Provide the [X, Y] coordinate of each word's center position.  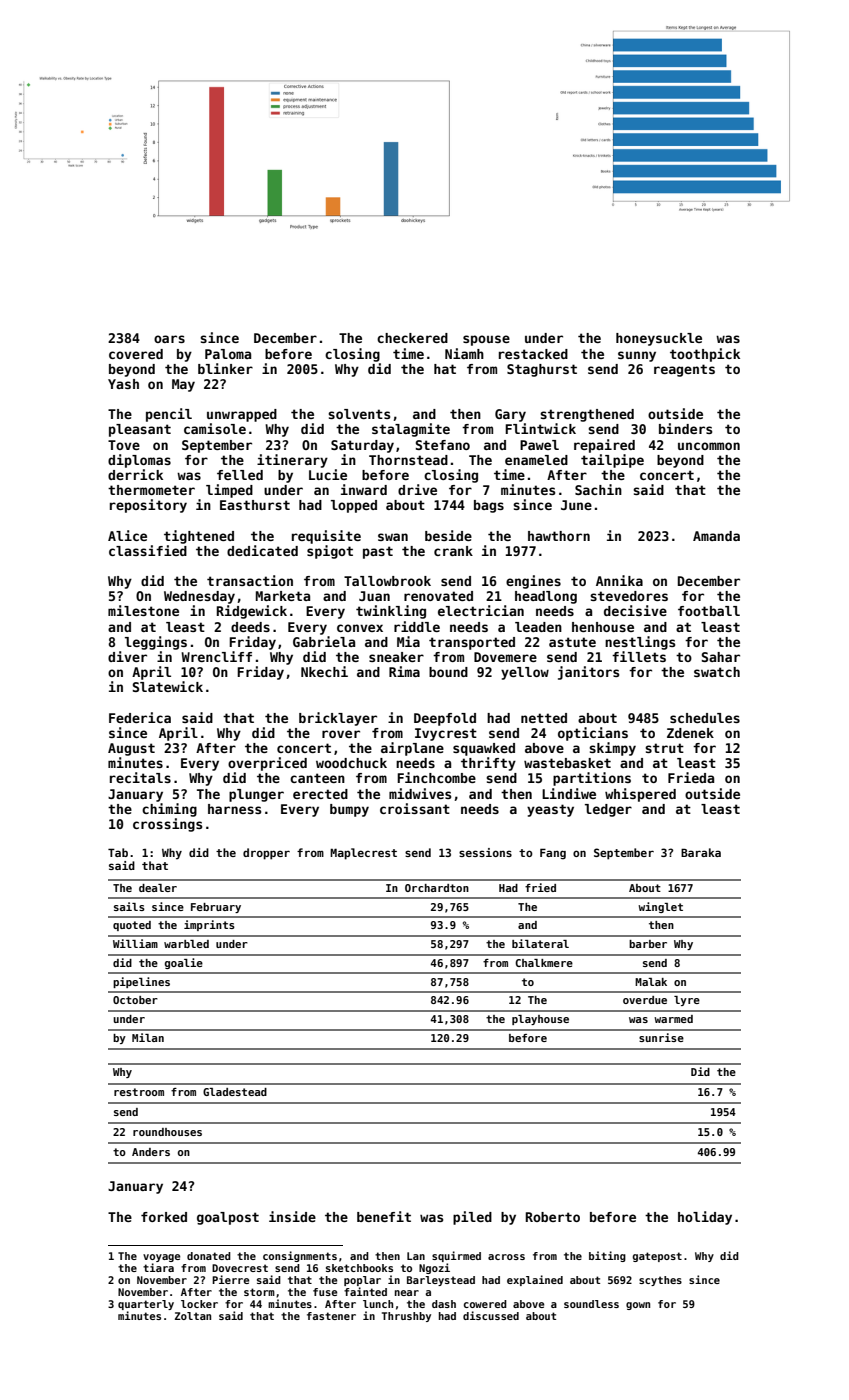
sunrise [661, 1037]
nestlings [640, 643]
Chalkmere [544, 963]
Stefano [443, 445]
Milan [148, 1037]
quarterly [146, 1305]
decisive [635, 610]
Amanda [716, 536]
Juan [374, 596]
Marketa [283, 596]
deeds [250, 627]
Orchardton [437, 888]
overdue [645, 1000]
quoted [132, 926]
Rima [404, 671]
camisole [215, 428]
